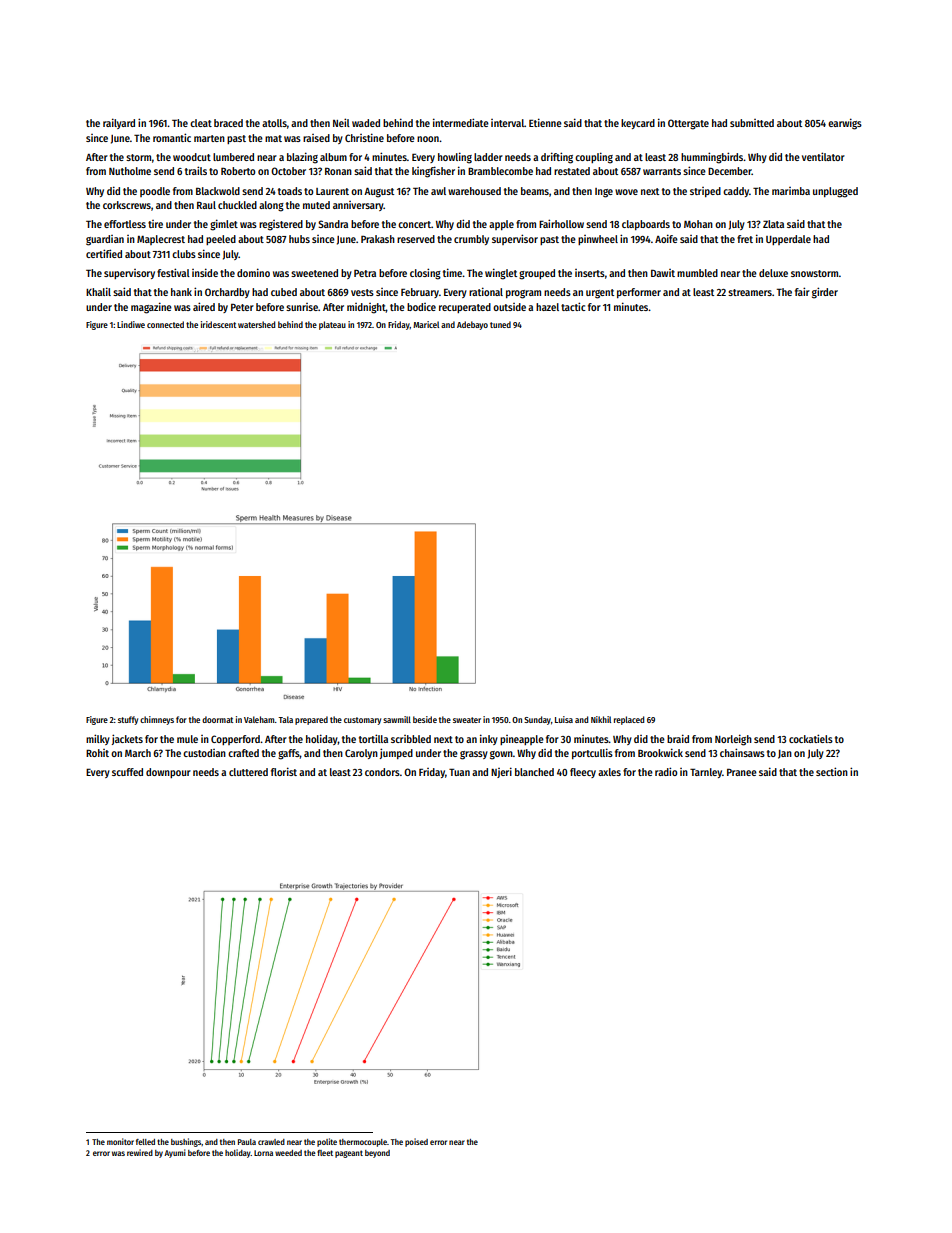 This image has width=952, height=1233. I want to click on Norleigh, so click(733, 740).
